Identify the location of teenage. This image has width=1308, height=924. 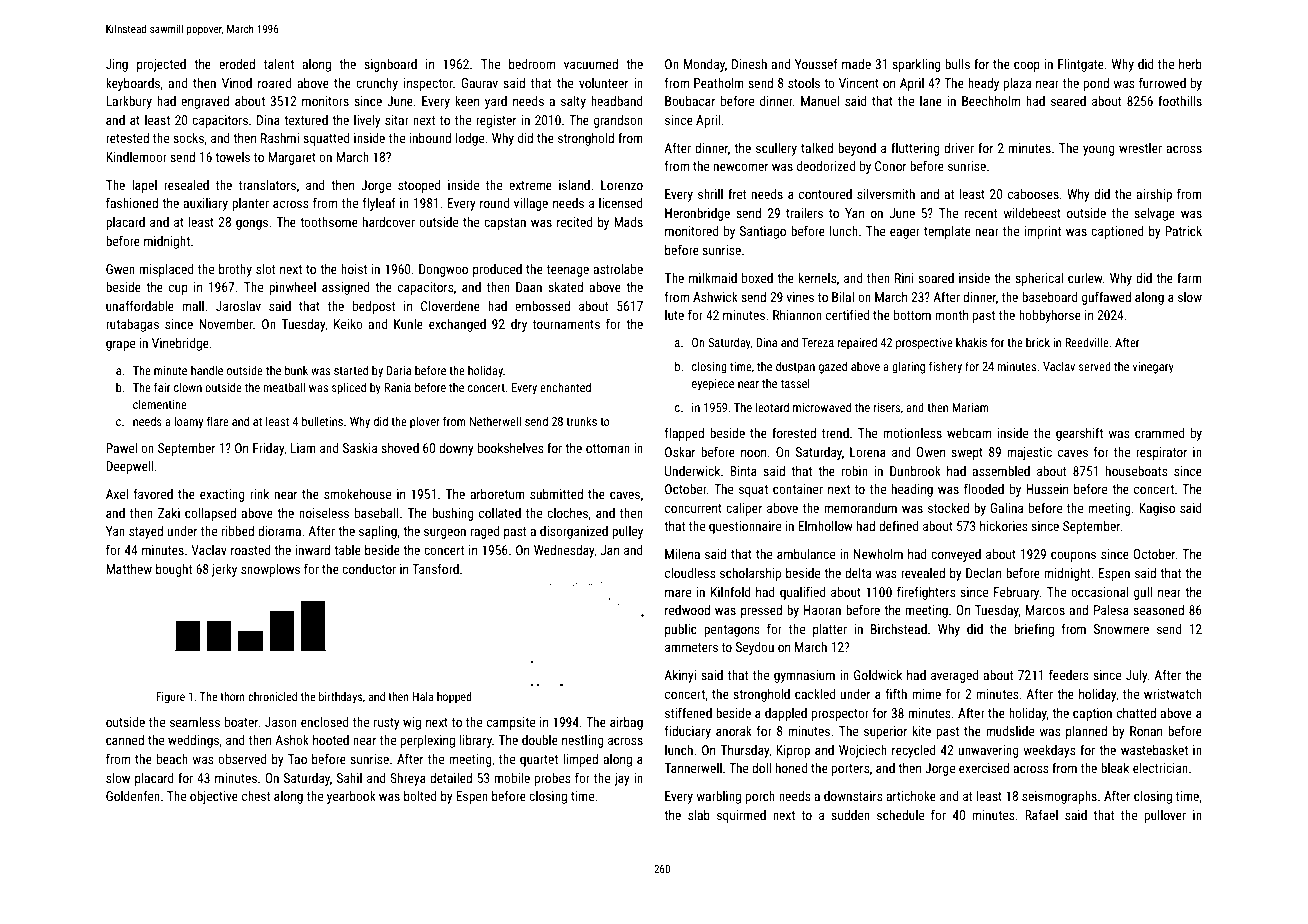
(568, 271).
